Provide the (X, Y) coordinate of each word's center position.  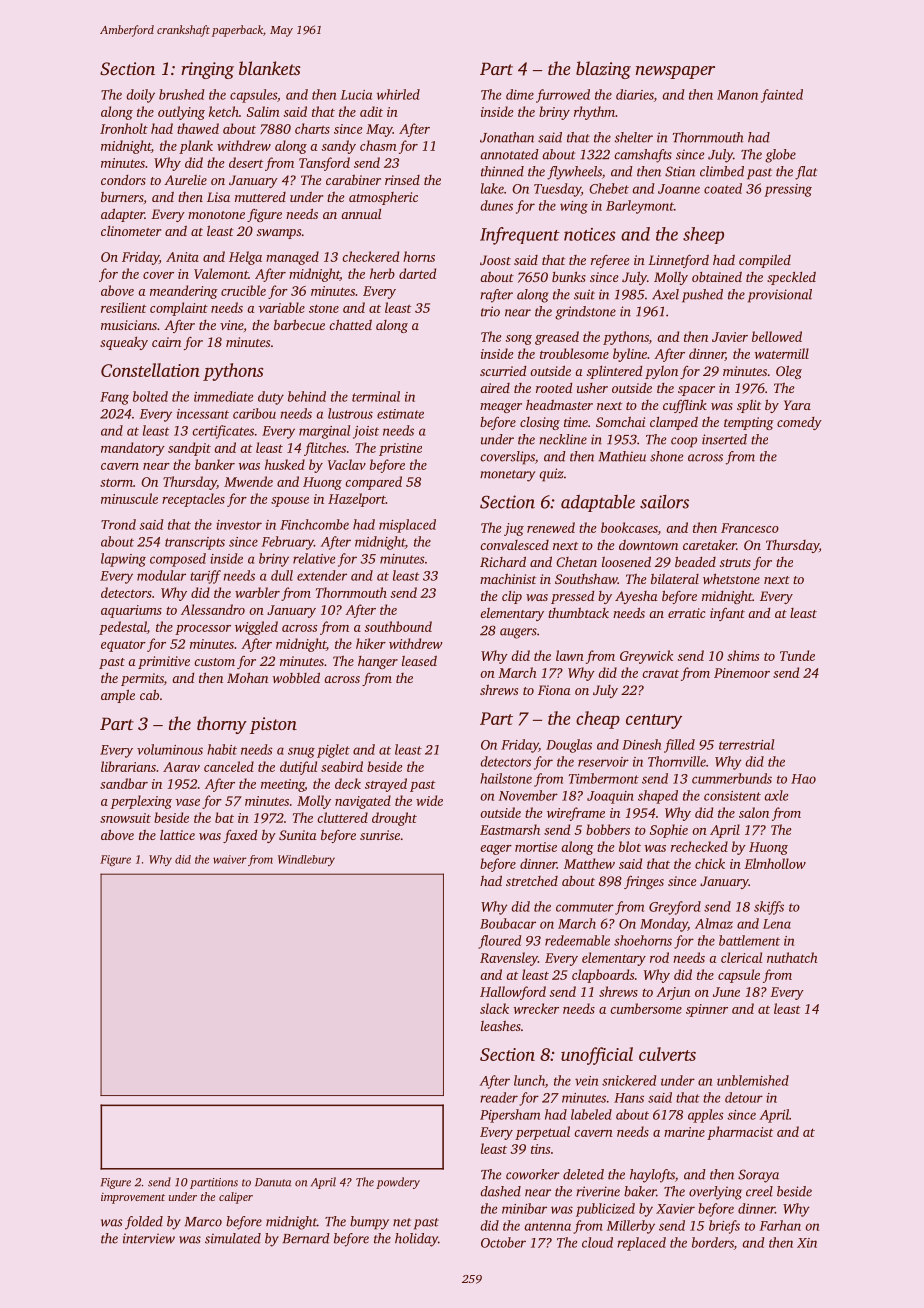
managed (292, 258)
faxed (240, 836)
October (503, 1242)
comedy (799, 423)
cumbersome (646, 1008)
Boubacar (508, 923)
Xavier (675, 1209)
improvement (133, 1198)
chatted (350, 324)
